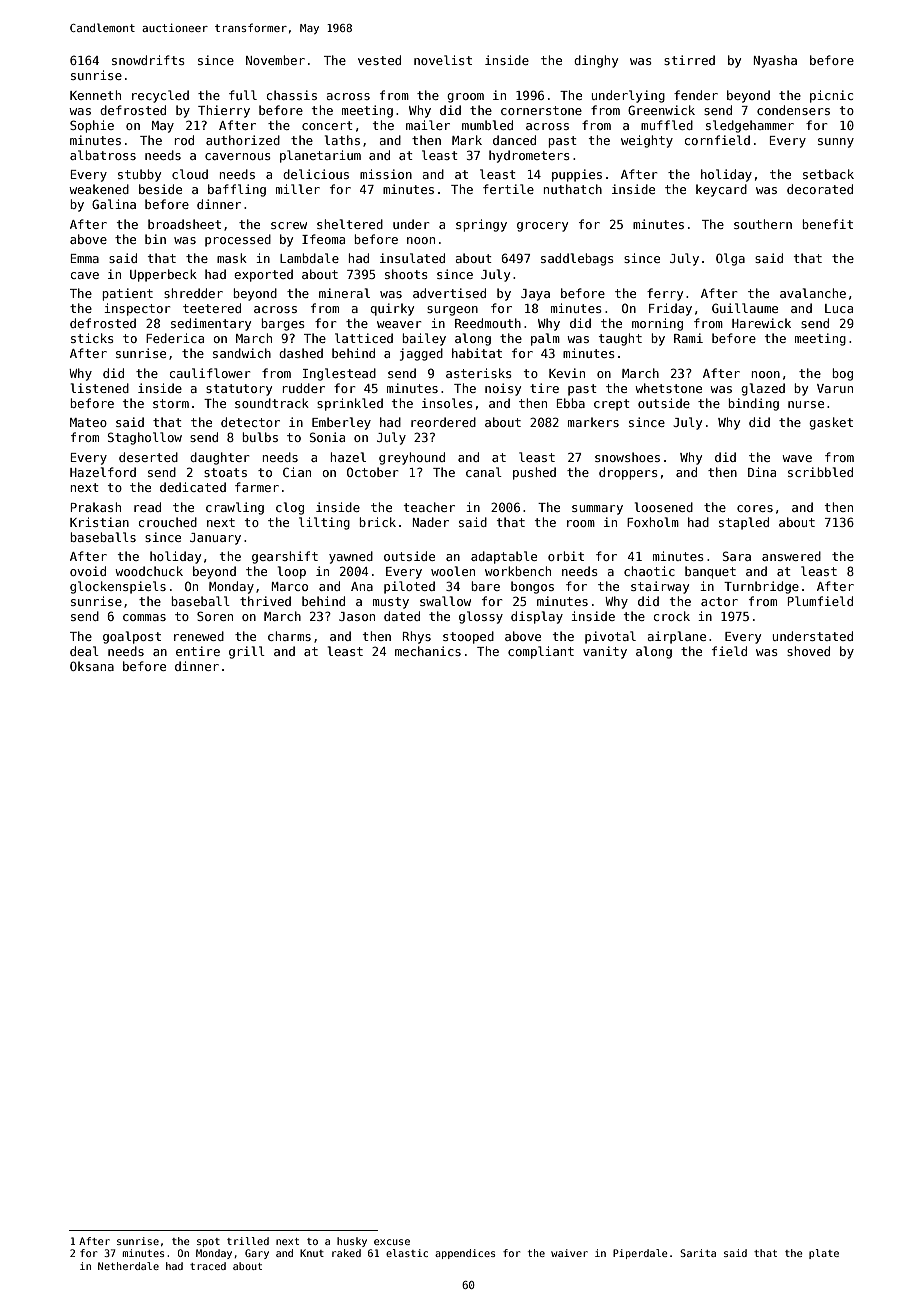 Image resolution: width=924 pixels, height=1308 pixels. What do you see at coordinates (449, 293) in the screenshot?
I see `advertised` at bounding box center [449, 293].
